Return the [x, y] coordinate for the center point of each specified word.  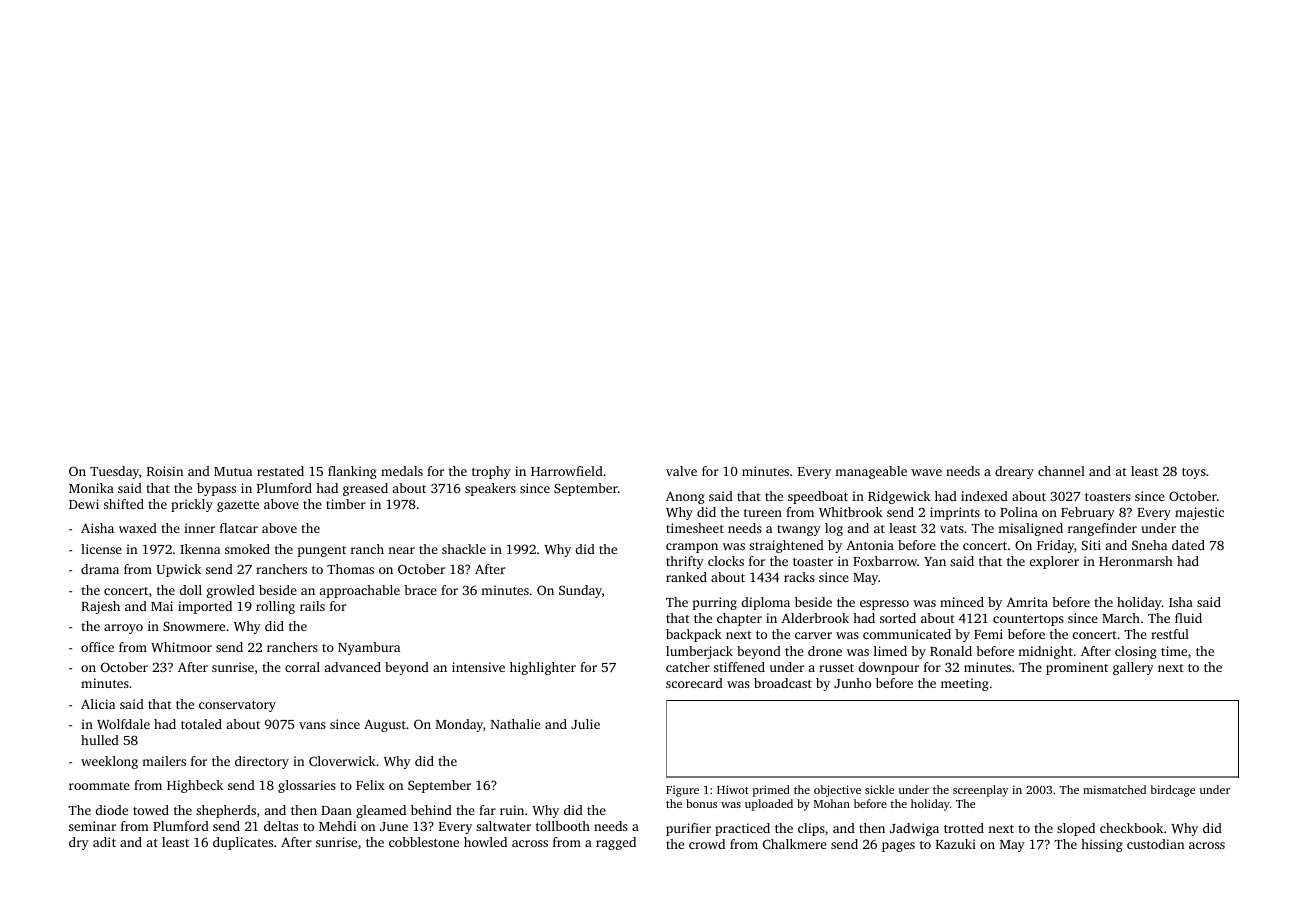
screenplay [980, 791]
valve [681, 471]
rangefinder [1102, 529]
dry [79, 843]
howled [485, 842]
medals [402, 471]
